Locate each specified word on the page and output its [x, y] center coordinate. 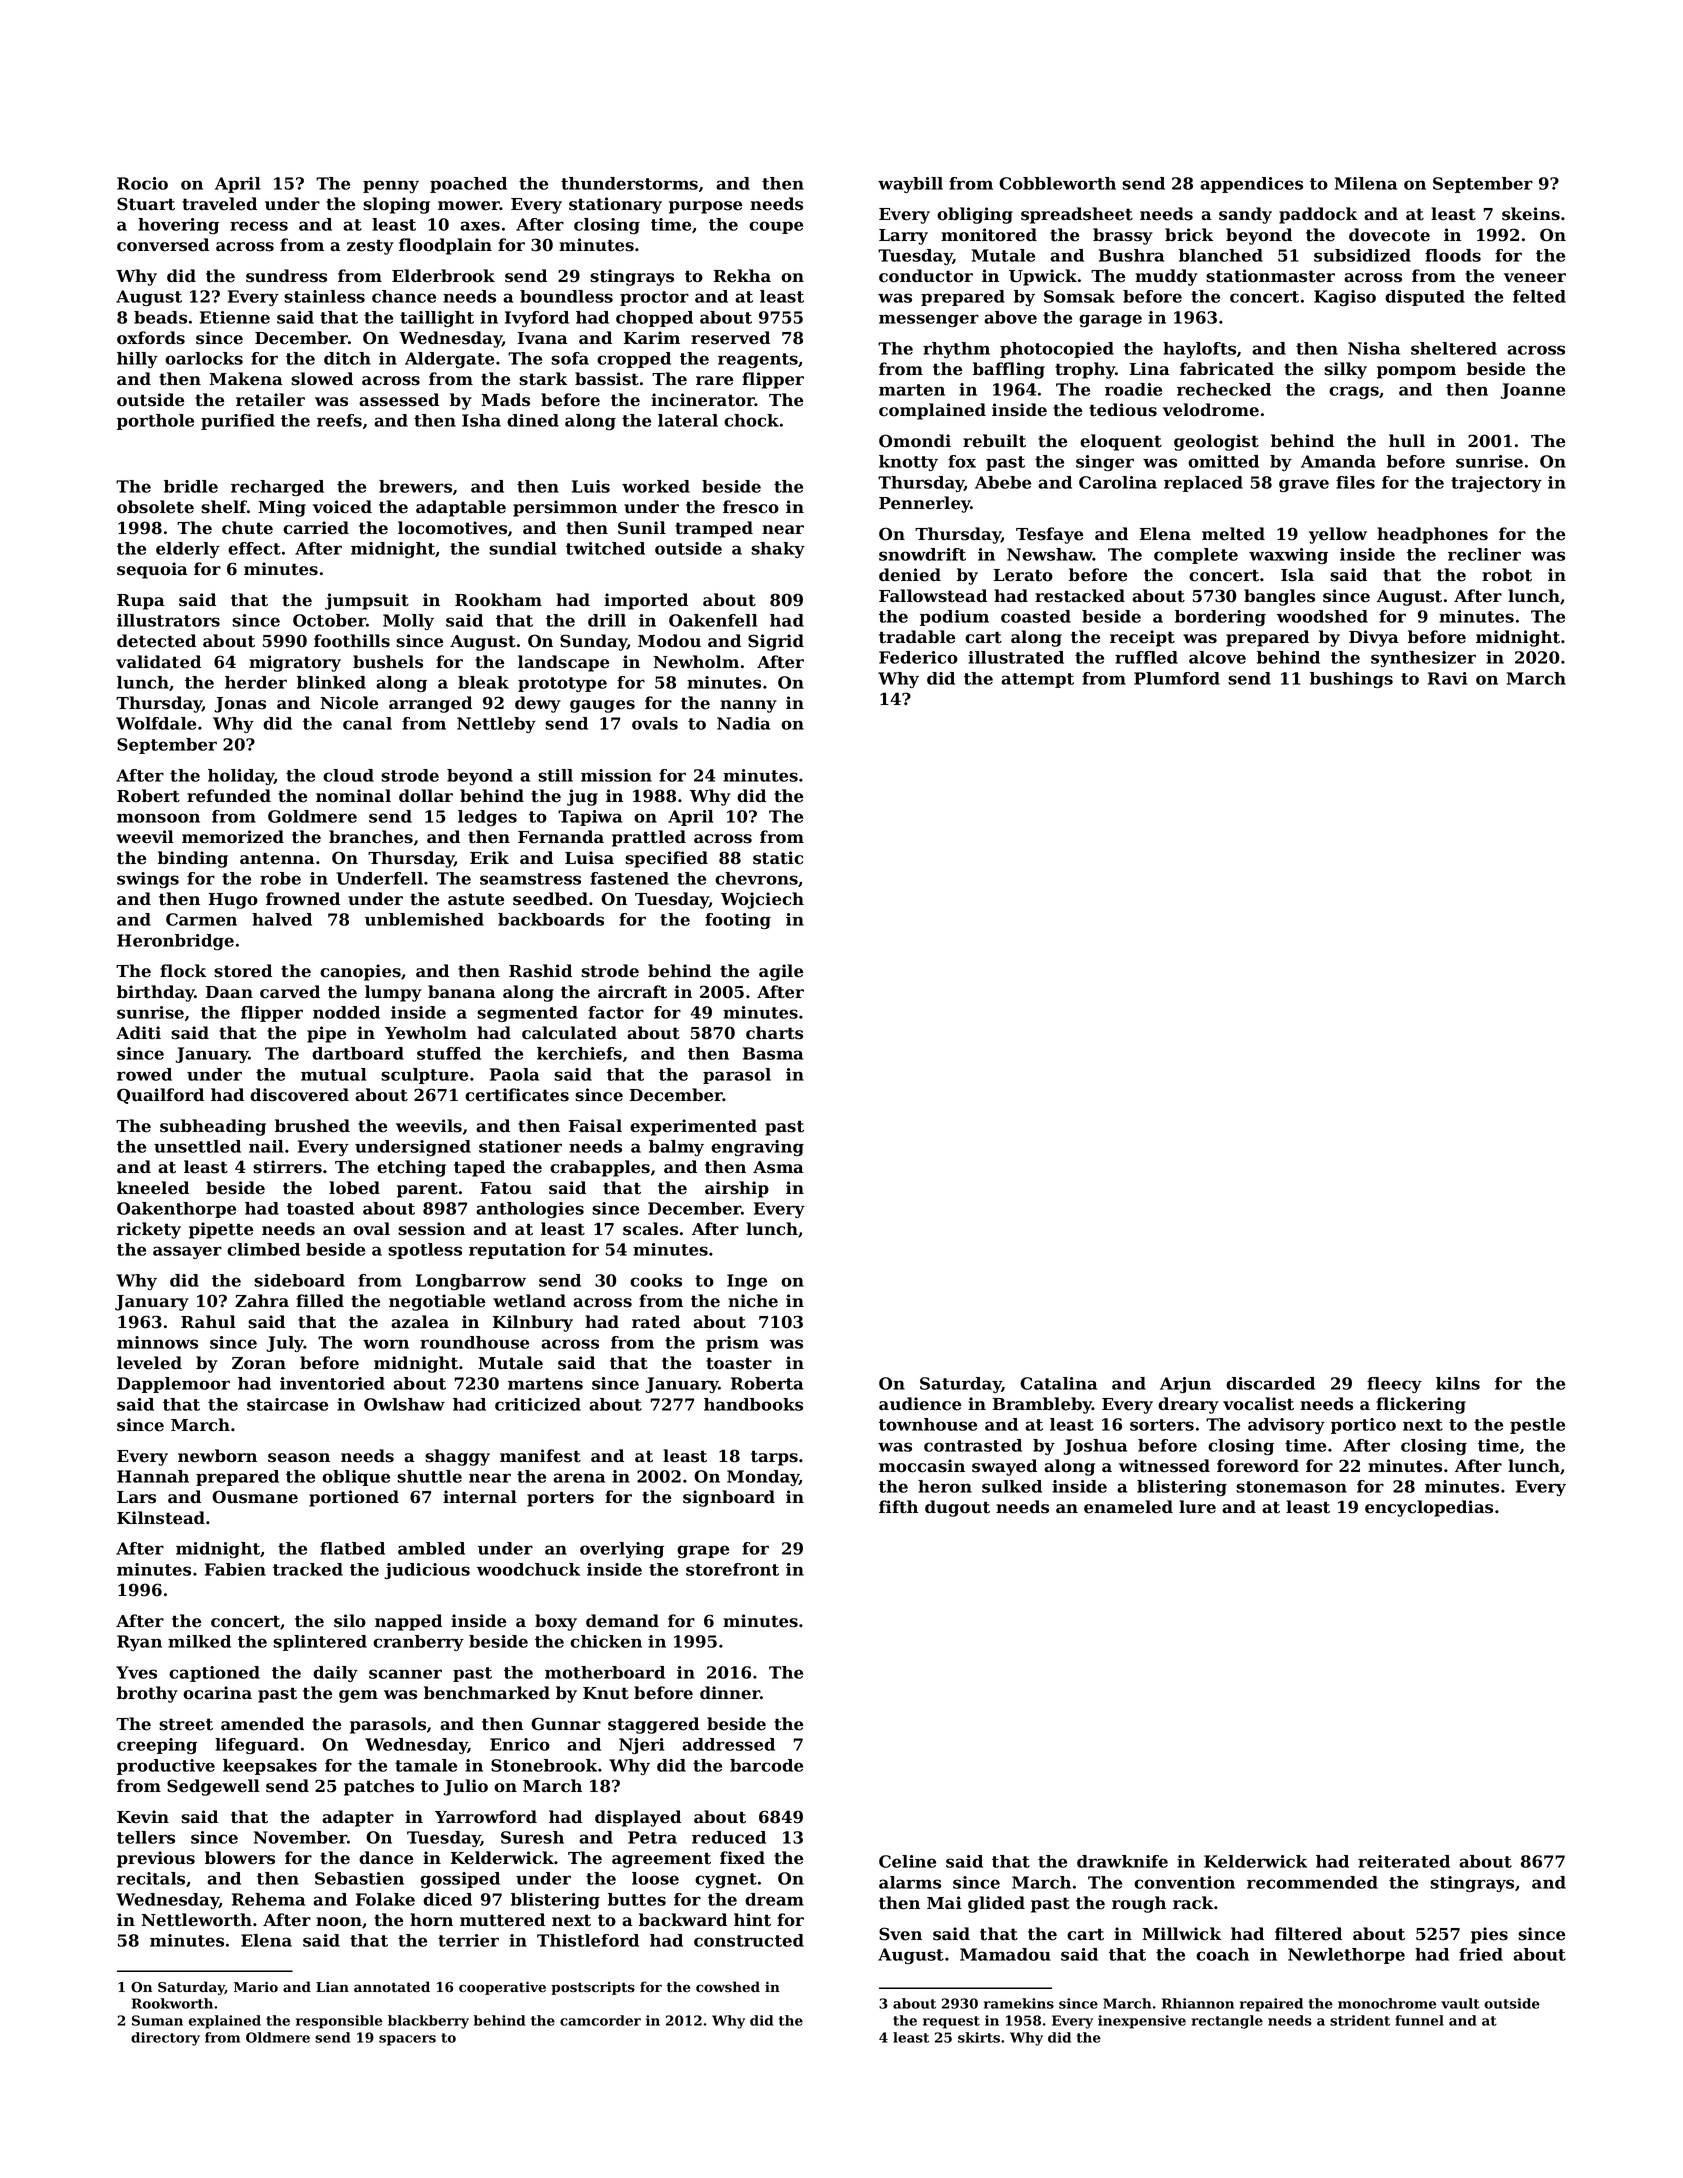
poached [468, 185]
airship [737, 1189]
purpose [705, 207]
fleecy [1394, 1385]
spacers [407, 2040]
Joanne [1532, 391]
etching [411, 1168]
